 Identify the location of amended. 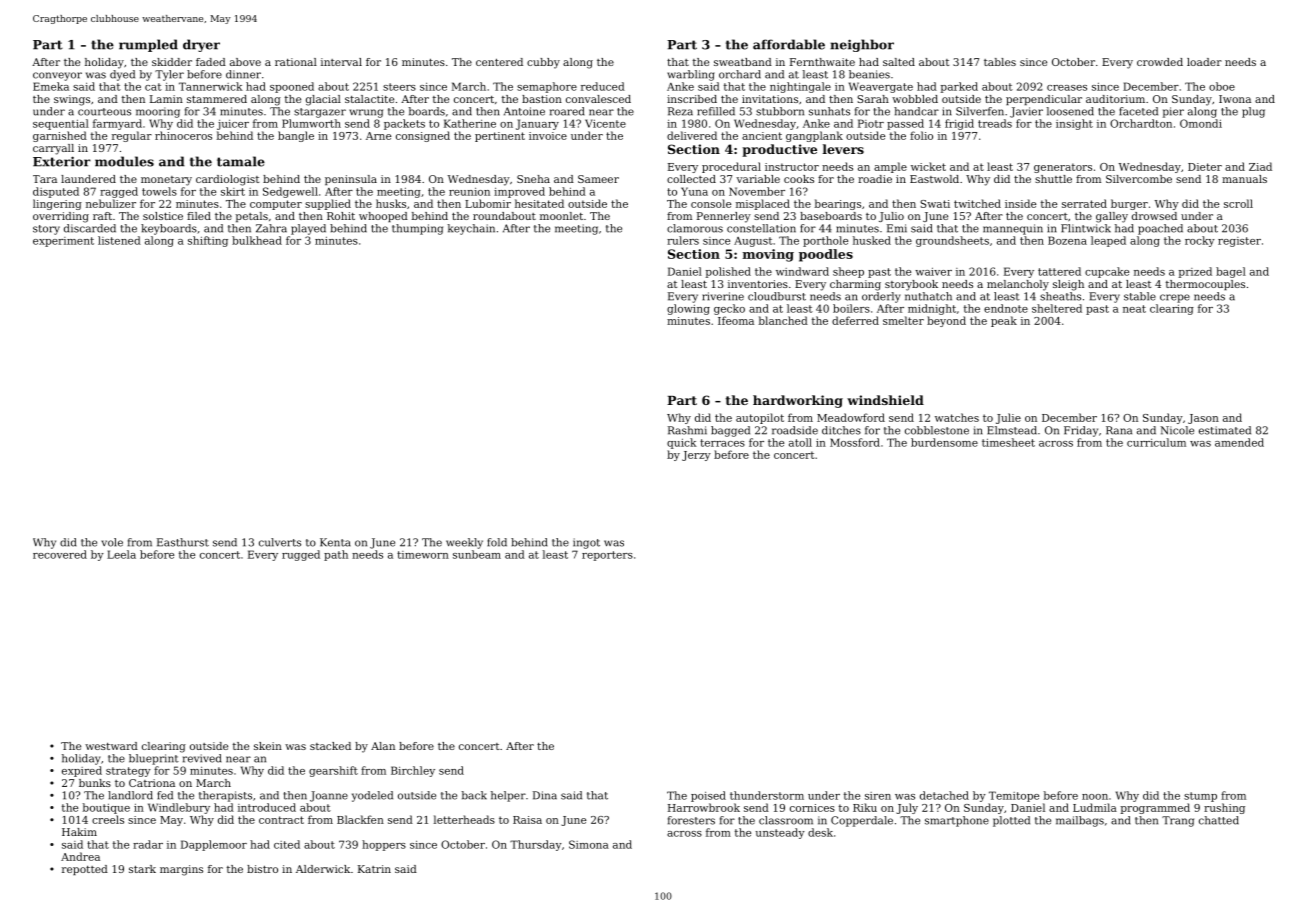
(1239, 442).
